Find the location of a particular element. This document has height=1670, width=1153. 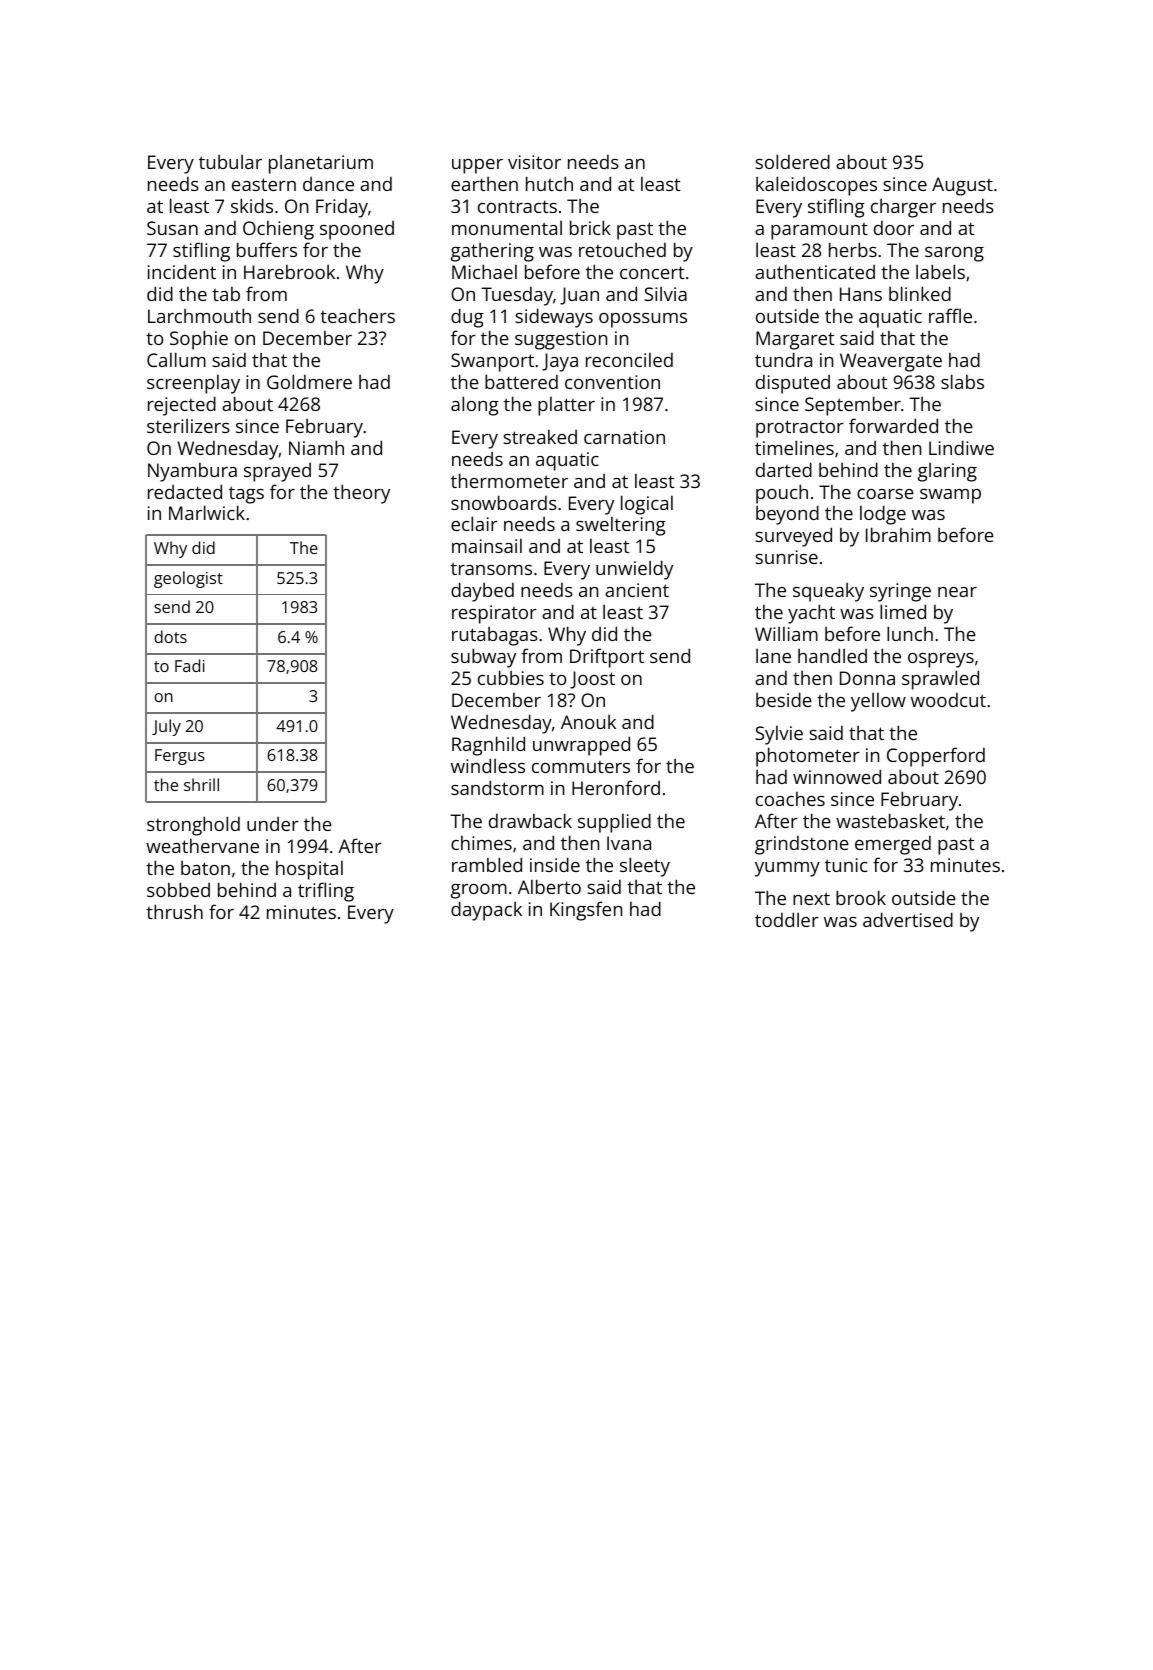

Lindiwe is located at coordinates (961, 447).
